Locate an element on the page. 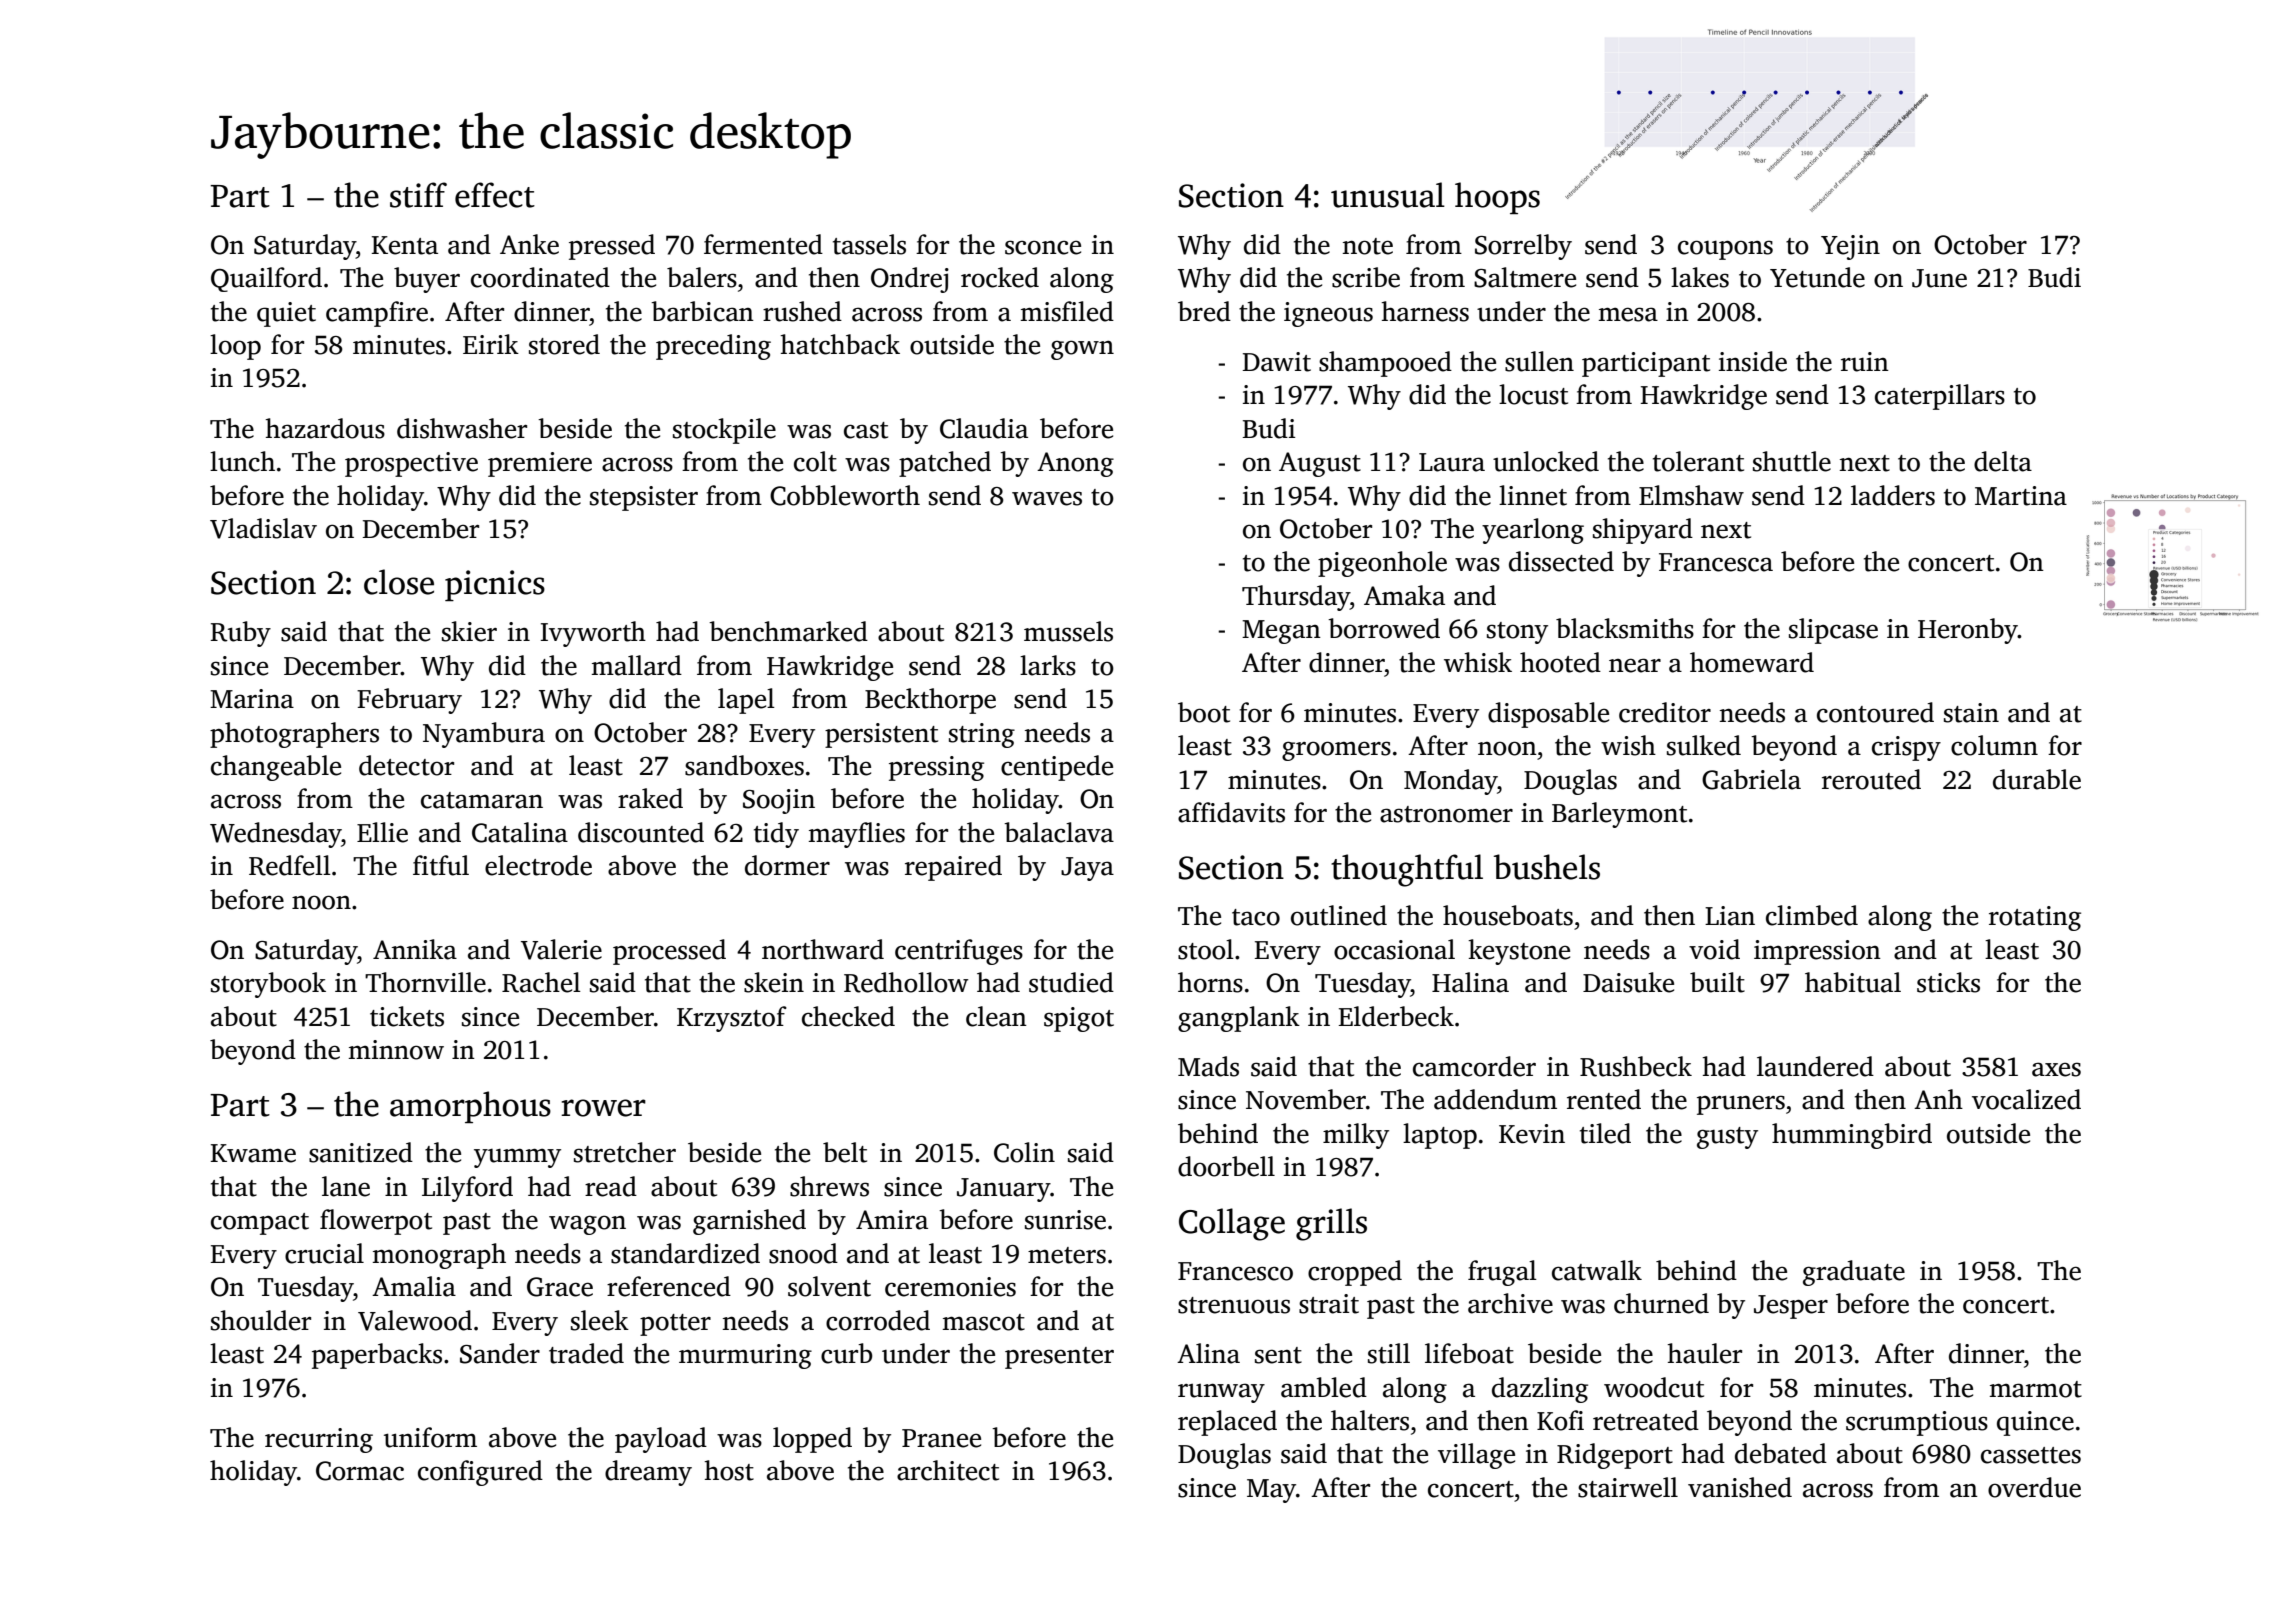  Claudia is located at coordinates (984, 428).
